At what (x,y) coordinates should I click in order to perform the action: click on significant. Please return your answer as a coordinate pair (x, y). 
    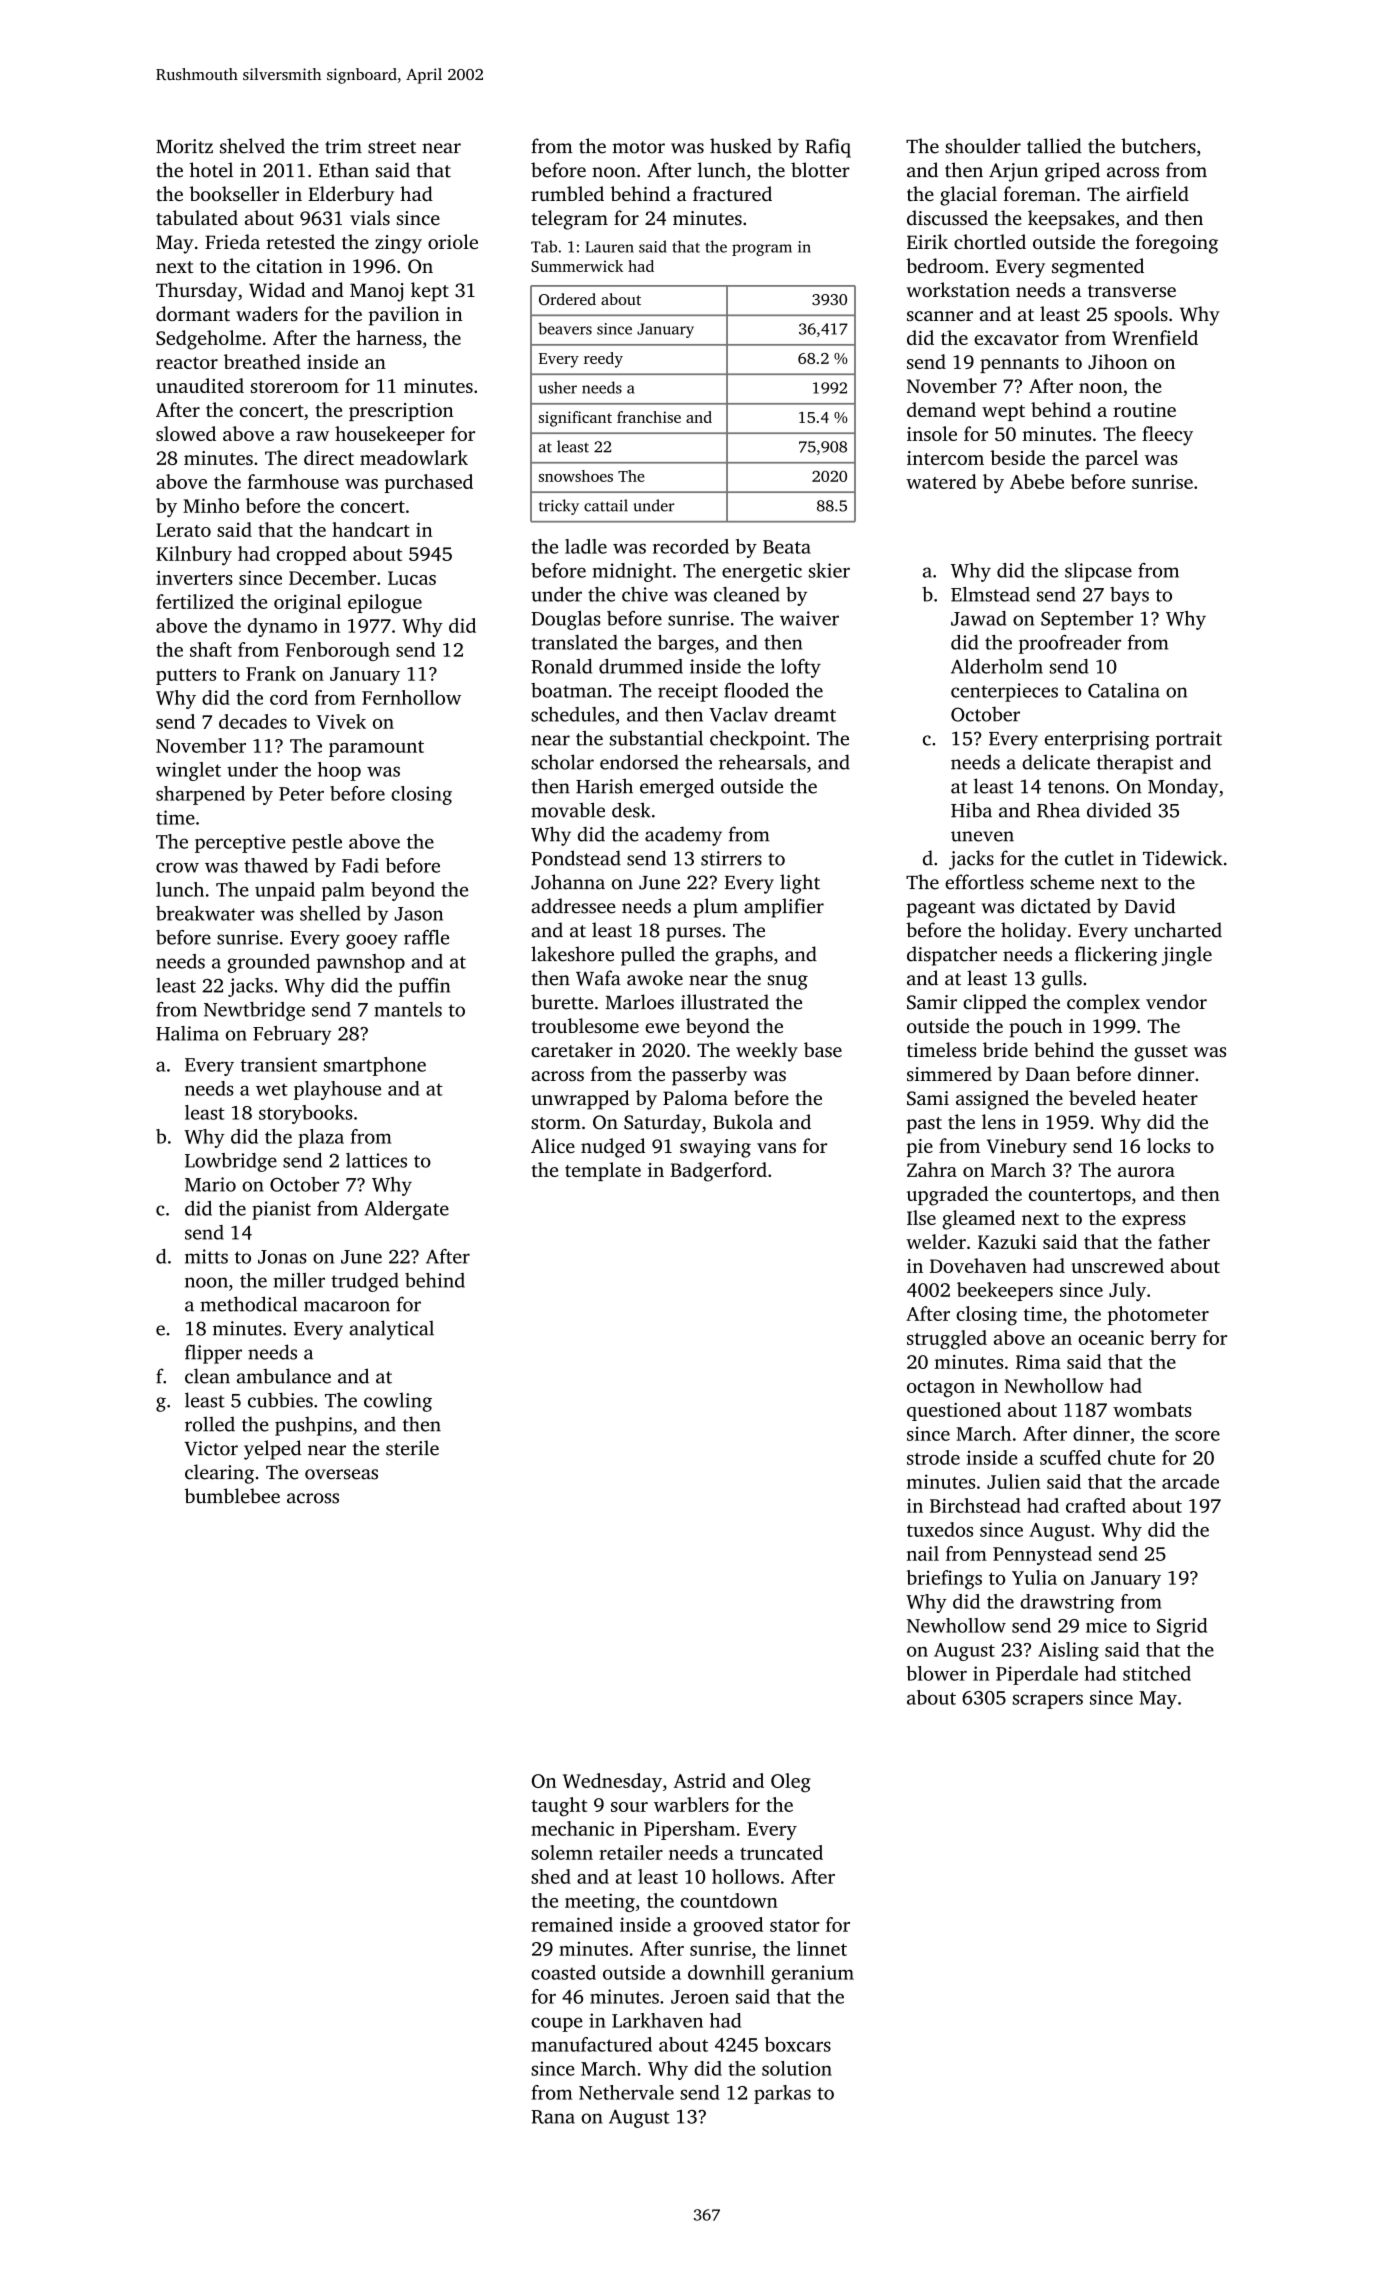
    Looking at the image, I should click on (575, 419).
